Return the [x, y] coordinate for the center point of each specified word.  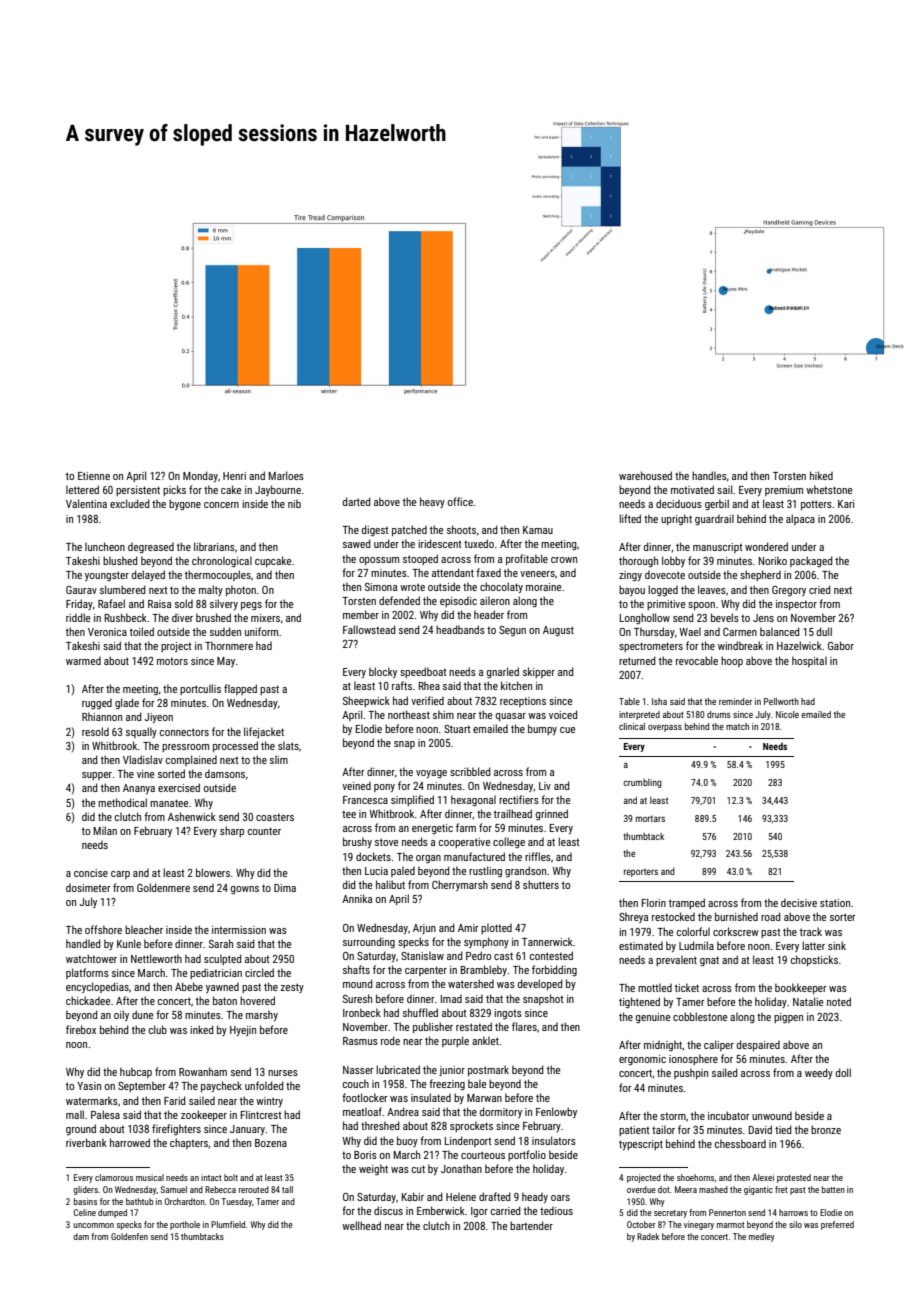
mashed [713, 1189]
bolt [231, 1177]
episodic [458, 602]
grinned [552, 814]
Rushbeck [126, 617]
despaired [758, 1045]
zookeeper [204, 1115]
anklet [485, 1040]
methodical [122, 802]
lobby [673, 561]
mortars [650, 818]
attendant [453, 572]
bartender [531, 1225]
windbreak [740, 645]
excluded [129, 503]
